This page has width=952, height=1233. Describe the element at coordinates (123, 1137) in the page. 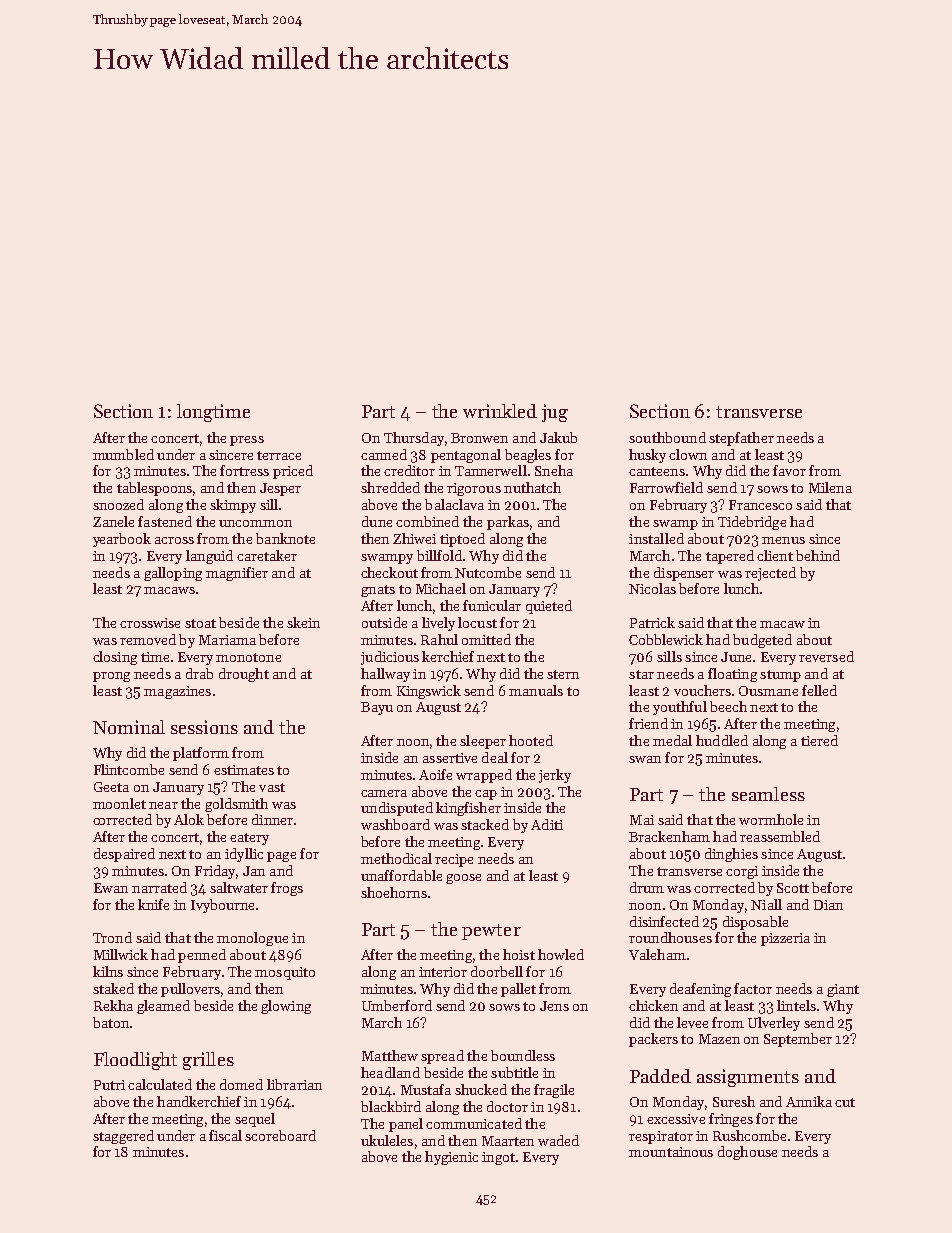

I see `staggered` at that location.
